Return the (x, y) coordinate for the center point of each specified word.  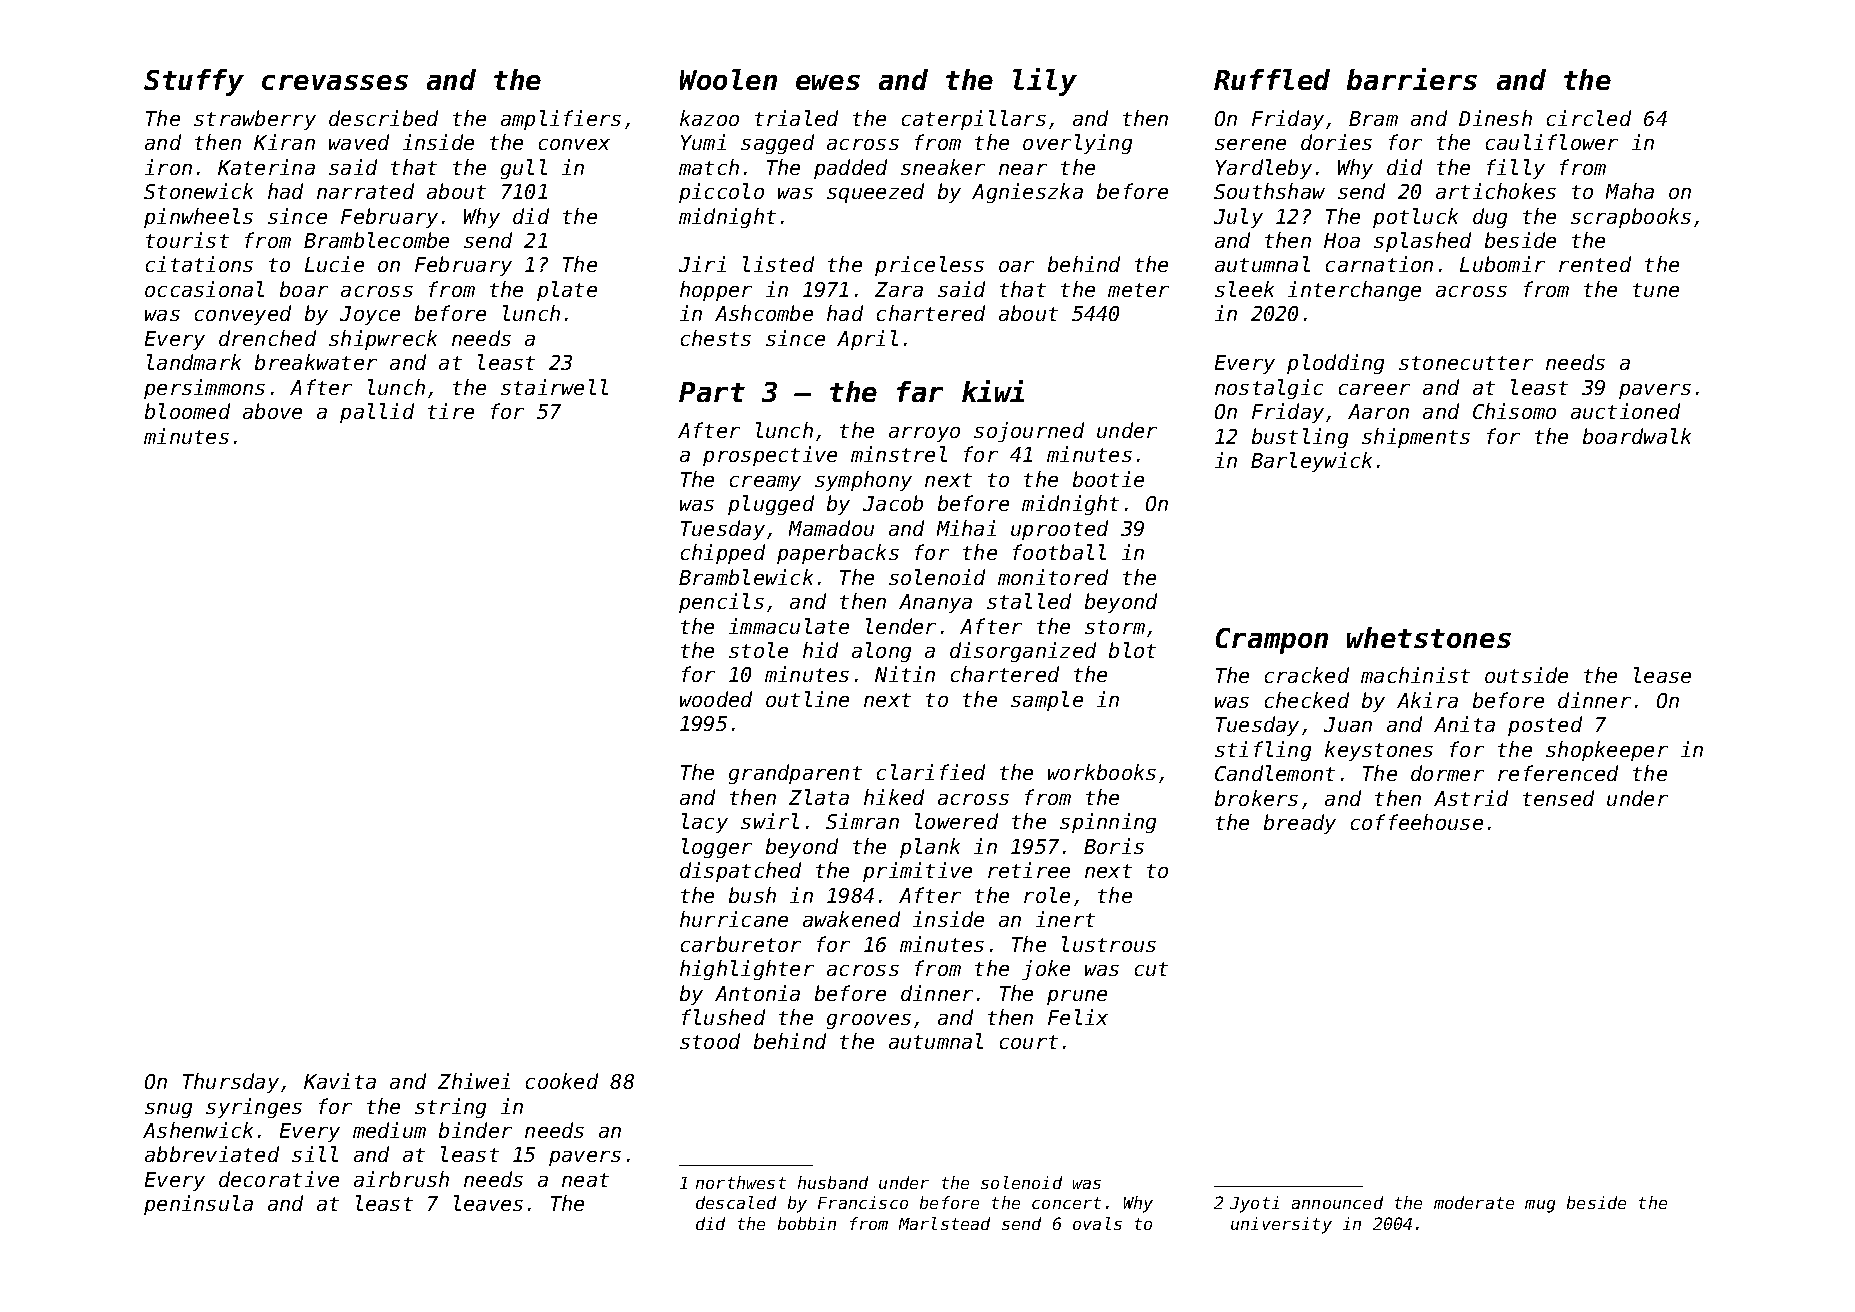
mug (1540, 1206)
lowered (956, 821)
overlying (1077, 144)
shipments (1416, 438)
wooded (716, 699)
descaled (736, 1202)
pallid (377, 413)
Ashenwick (198, 1130)
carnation (1379, 264)
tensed (1558, 798)
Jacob (893, 503)
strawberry (255, 120)
